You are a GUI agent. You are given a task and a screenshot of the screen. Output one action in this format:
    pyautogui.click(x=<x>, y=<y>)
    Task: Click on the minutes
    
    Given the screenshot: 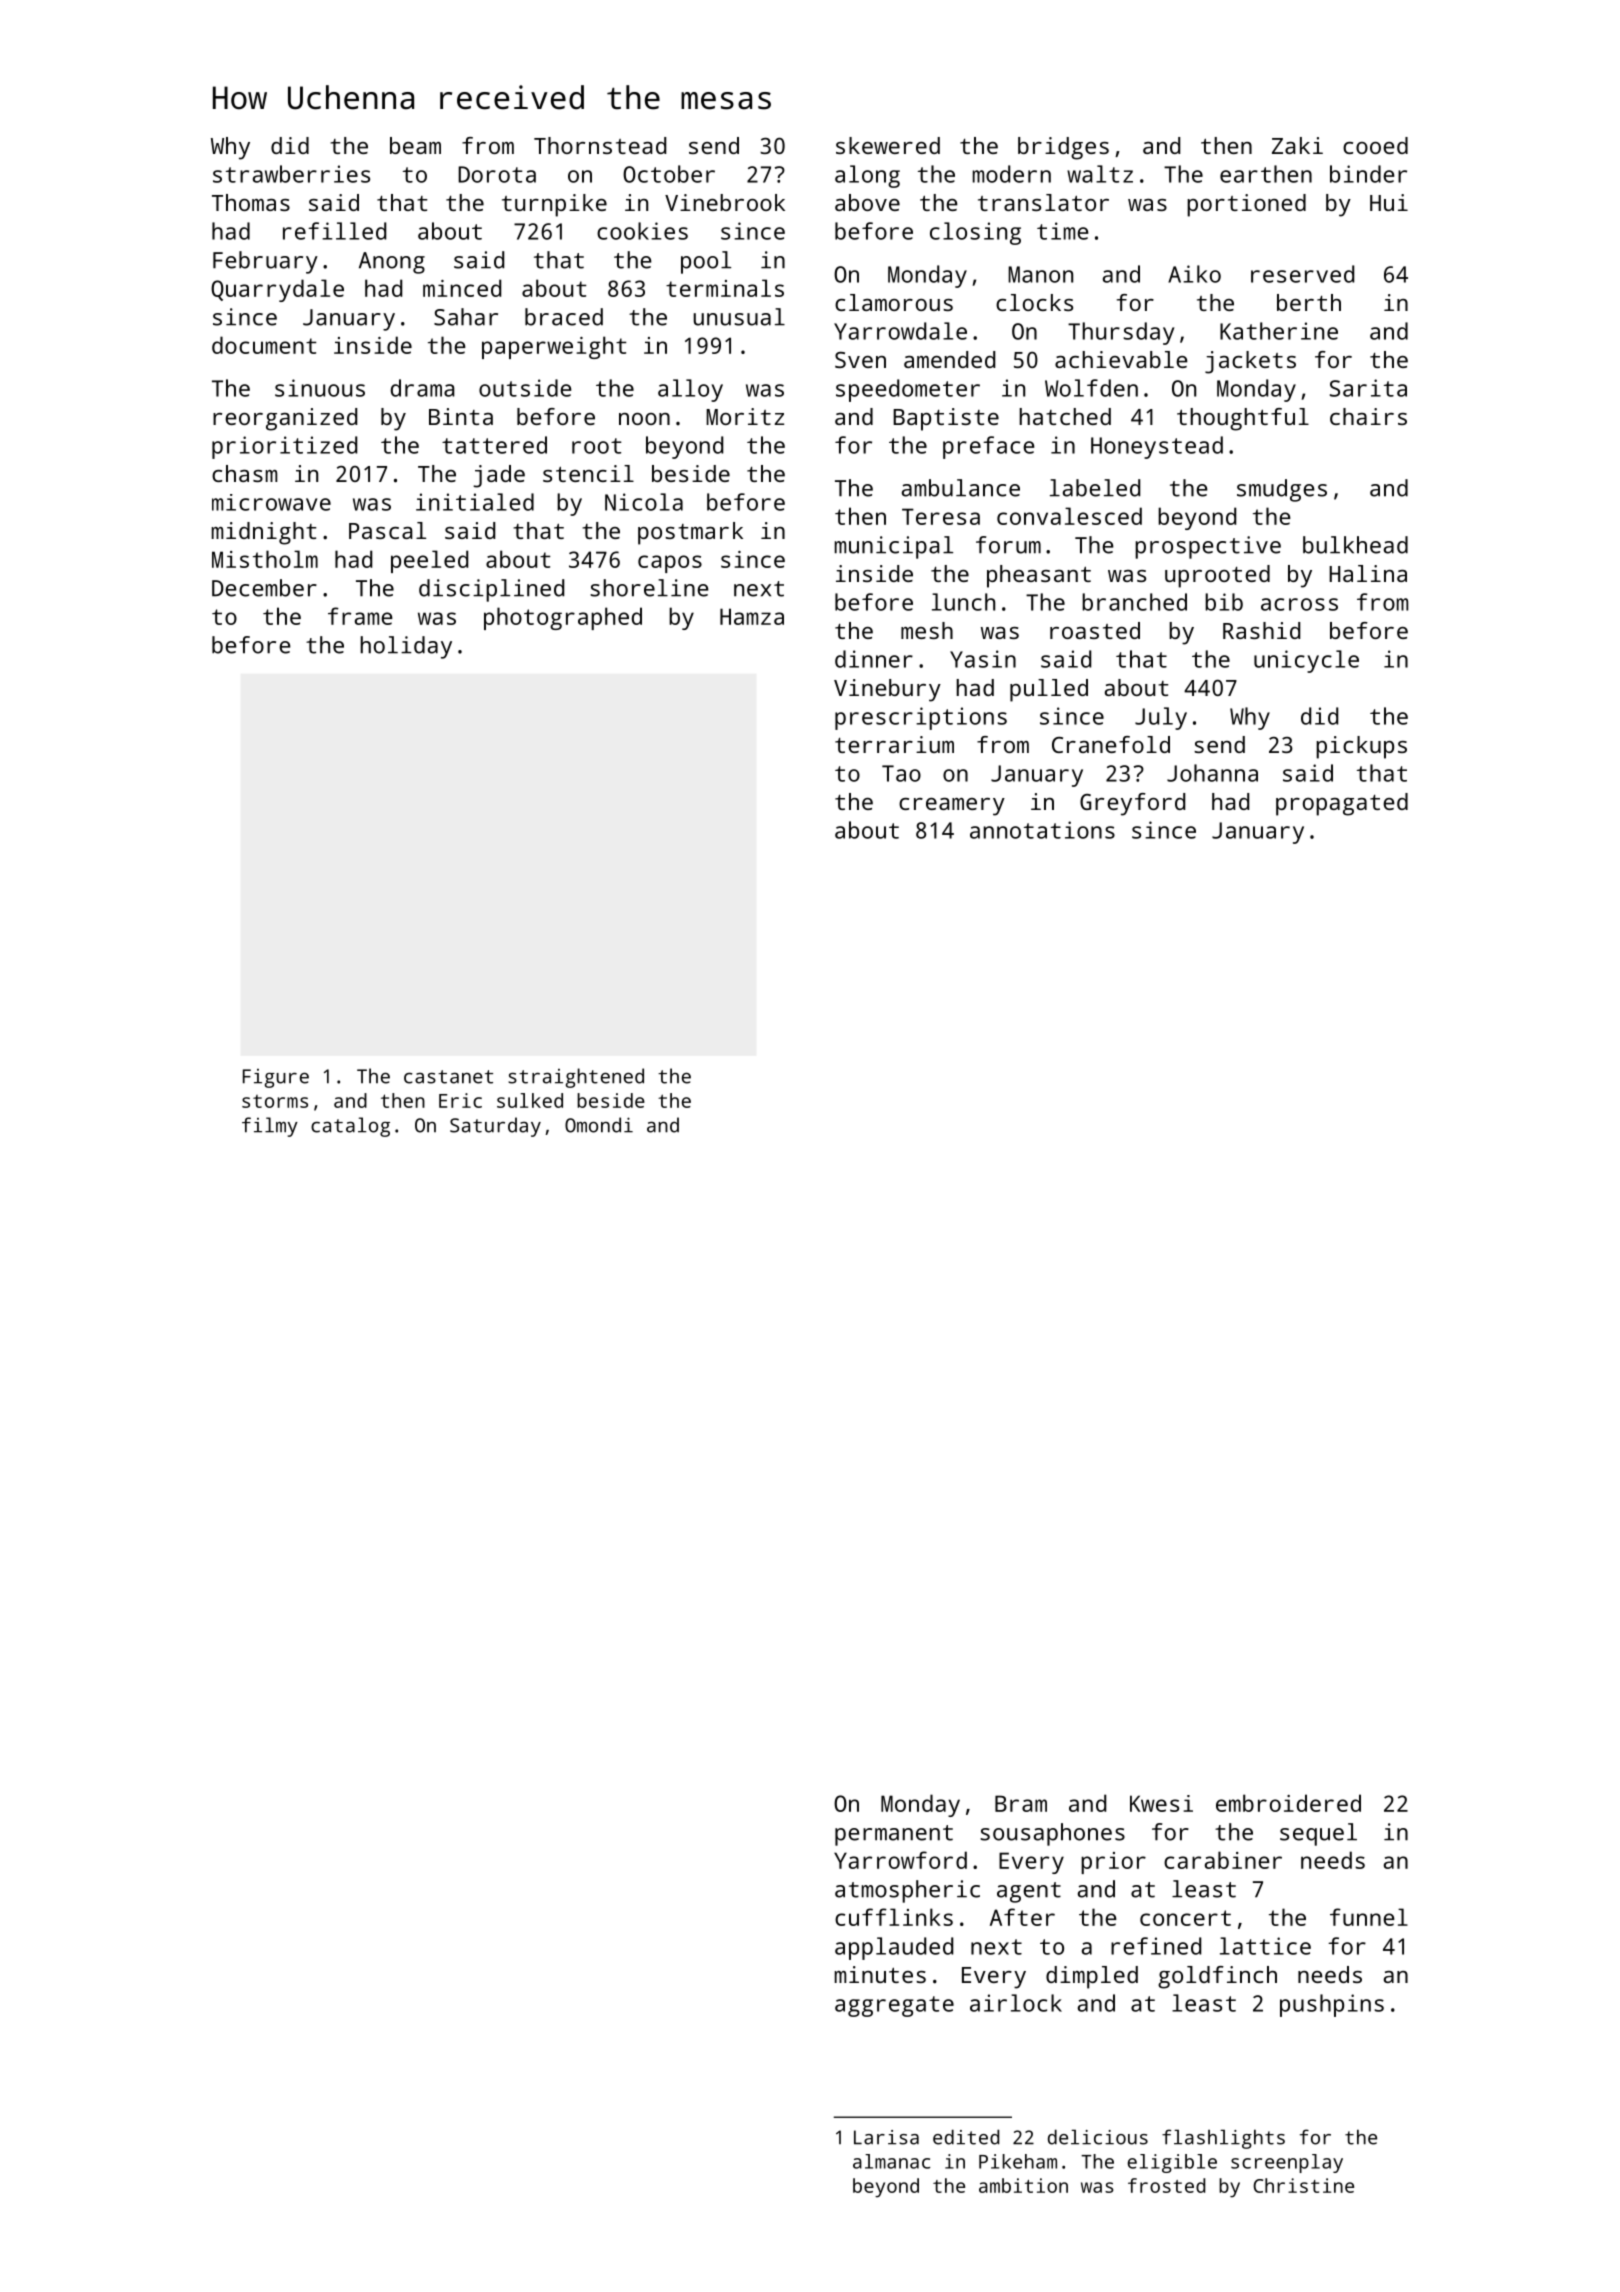 What is the action you would take?
    pyautogui.click(x=880, y=1974)
